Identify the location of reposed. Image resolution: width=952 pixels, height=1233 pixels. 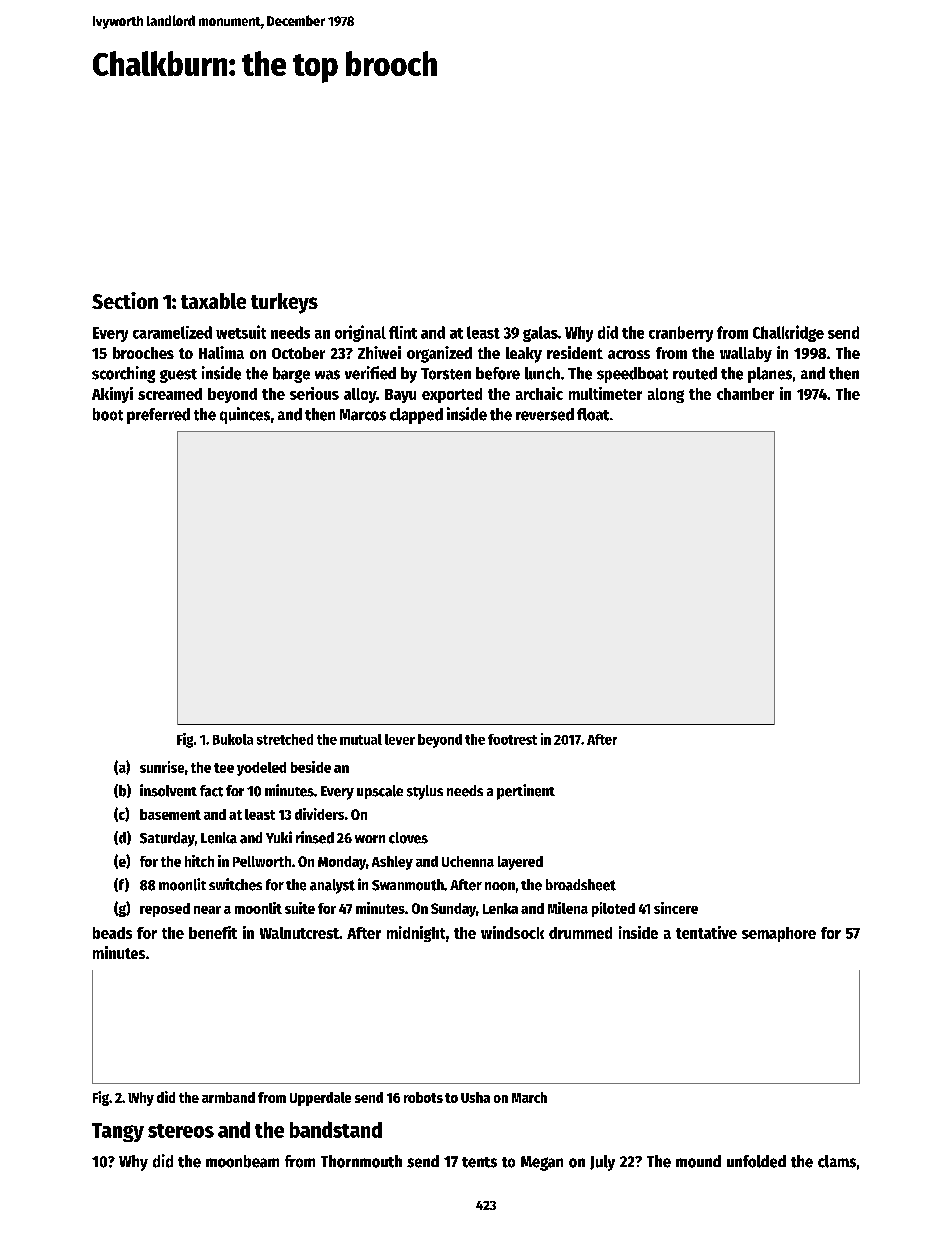
(165, 910).
